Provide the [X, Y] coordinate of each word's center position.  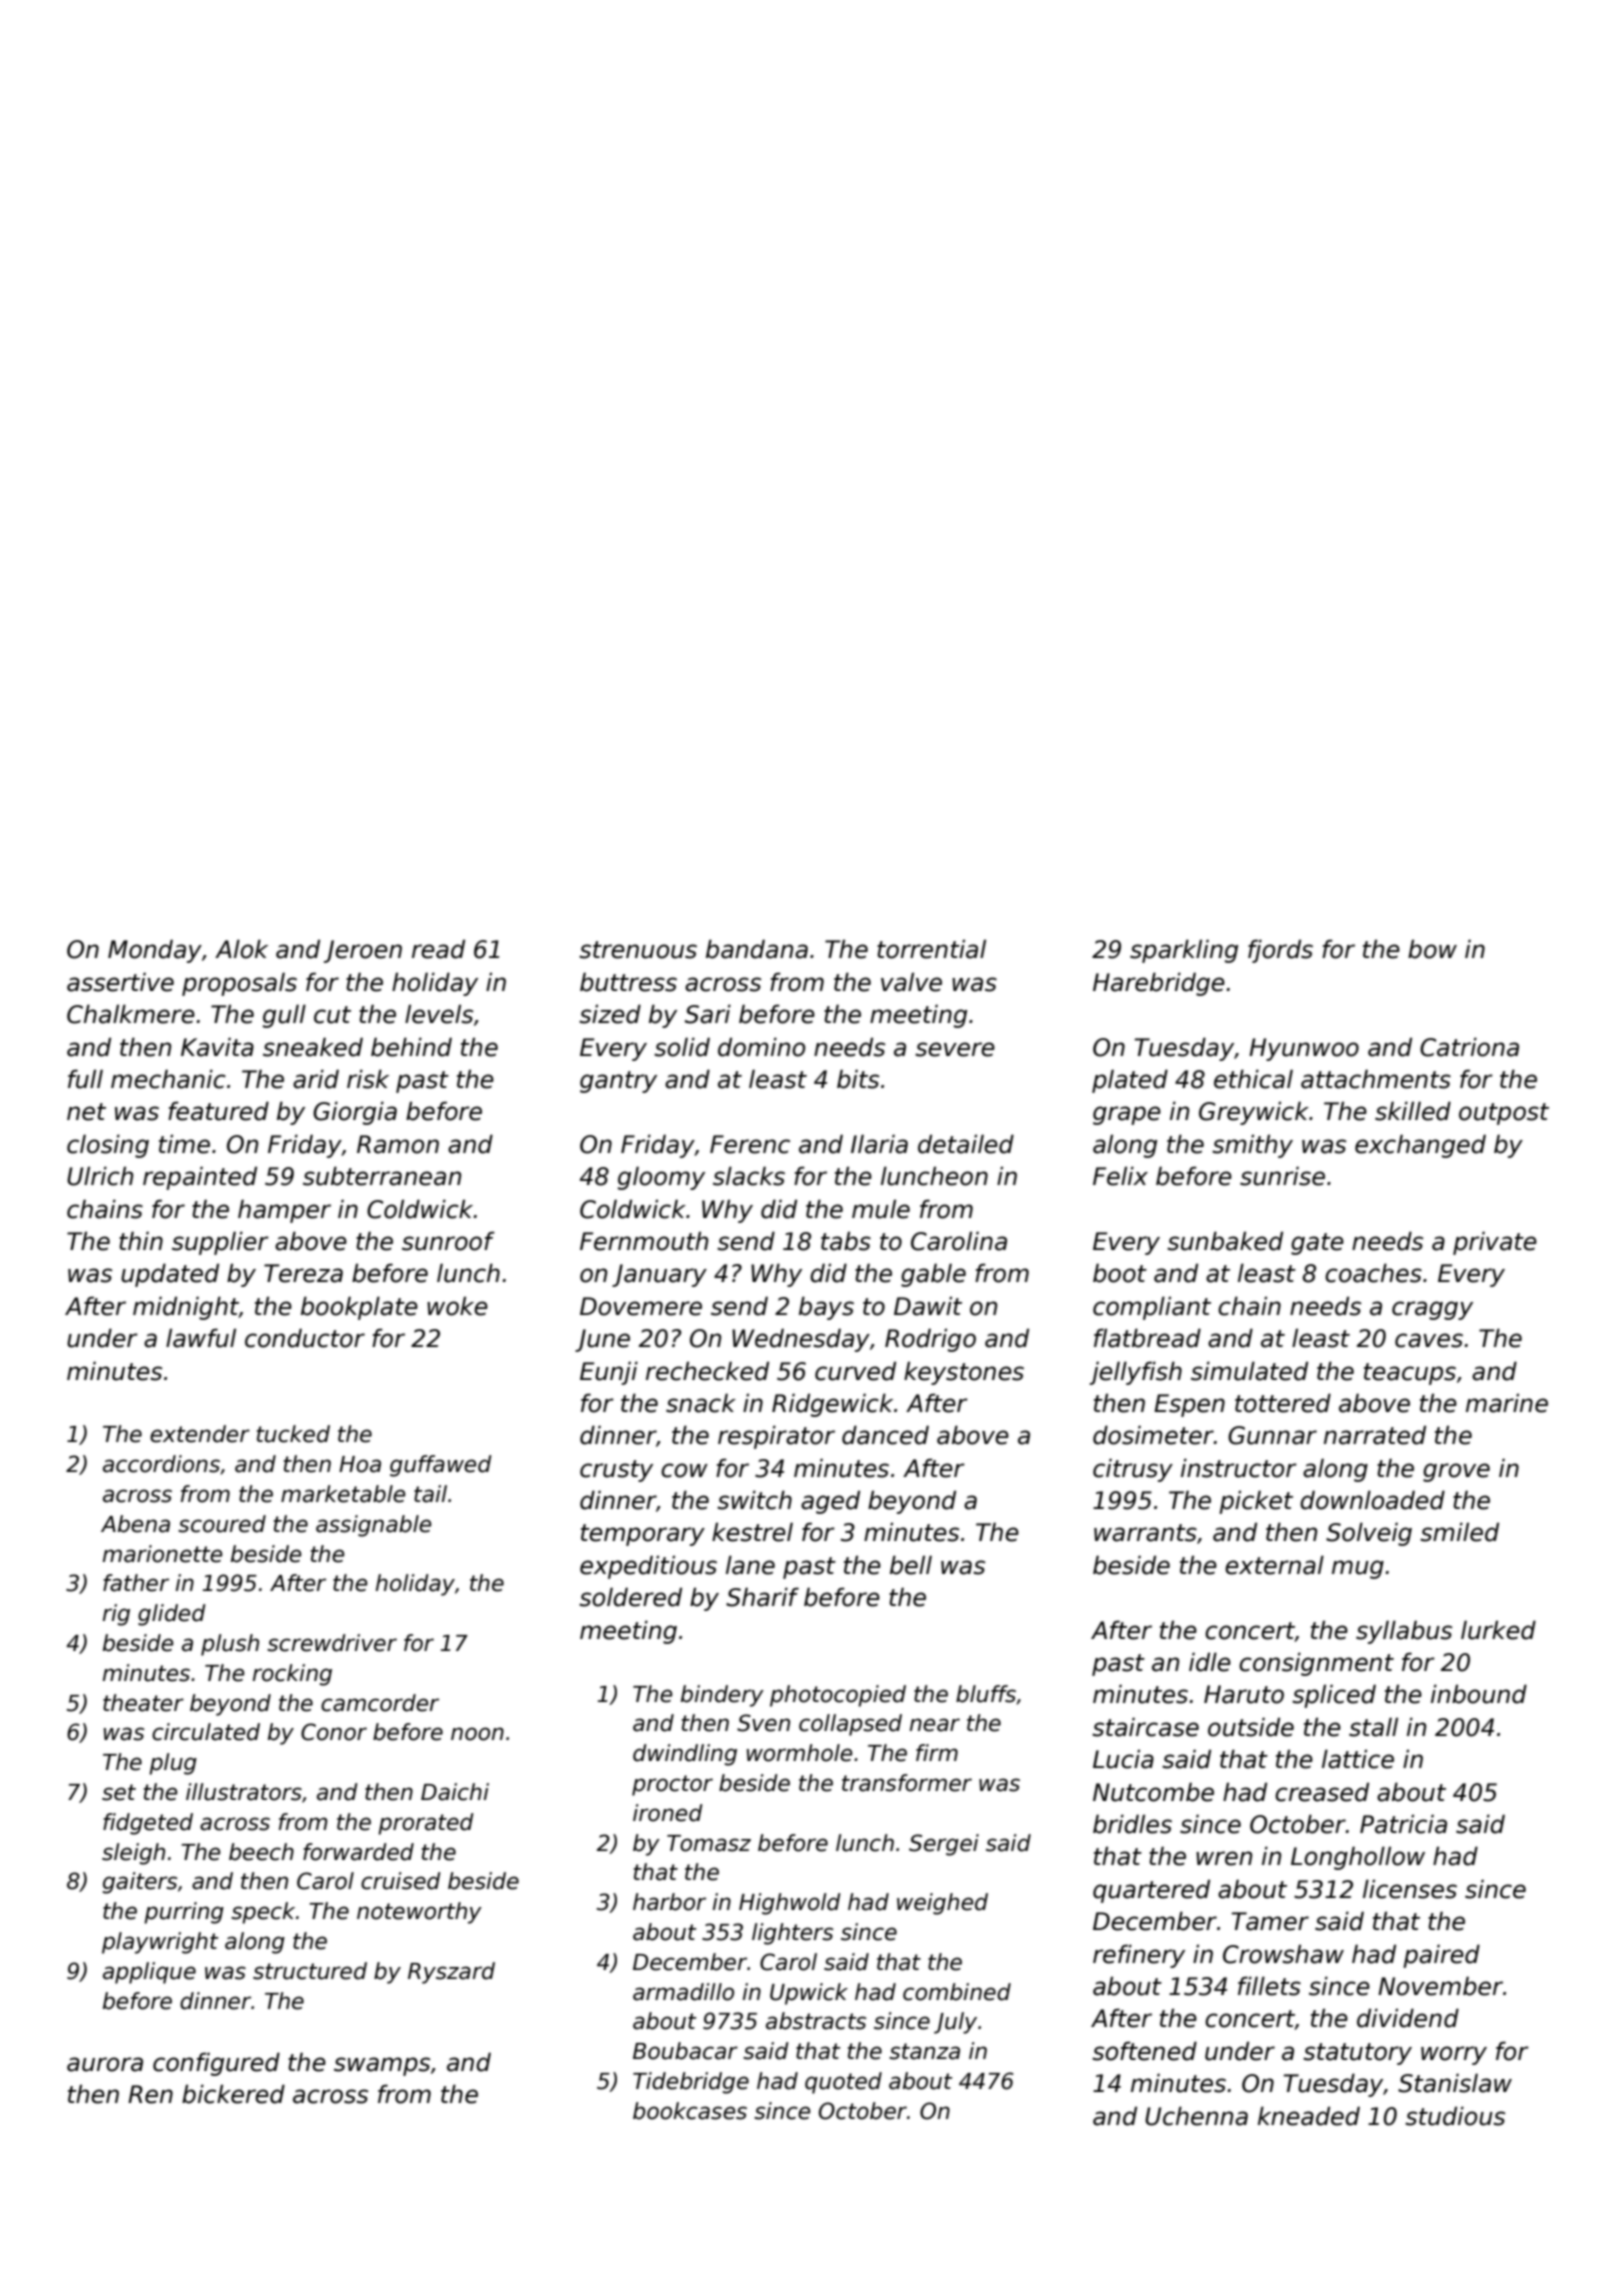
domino [761, 1047]
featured [218, 1111]
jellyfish [1135, 1373]
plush [230, 1645]
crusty [616, 1471]
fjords [1280, 951]
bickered [233, 2094]
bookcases [690, 2111]
